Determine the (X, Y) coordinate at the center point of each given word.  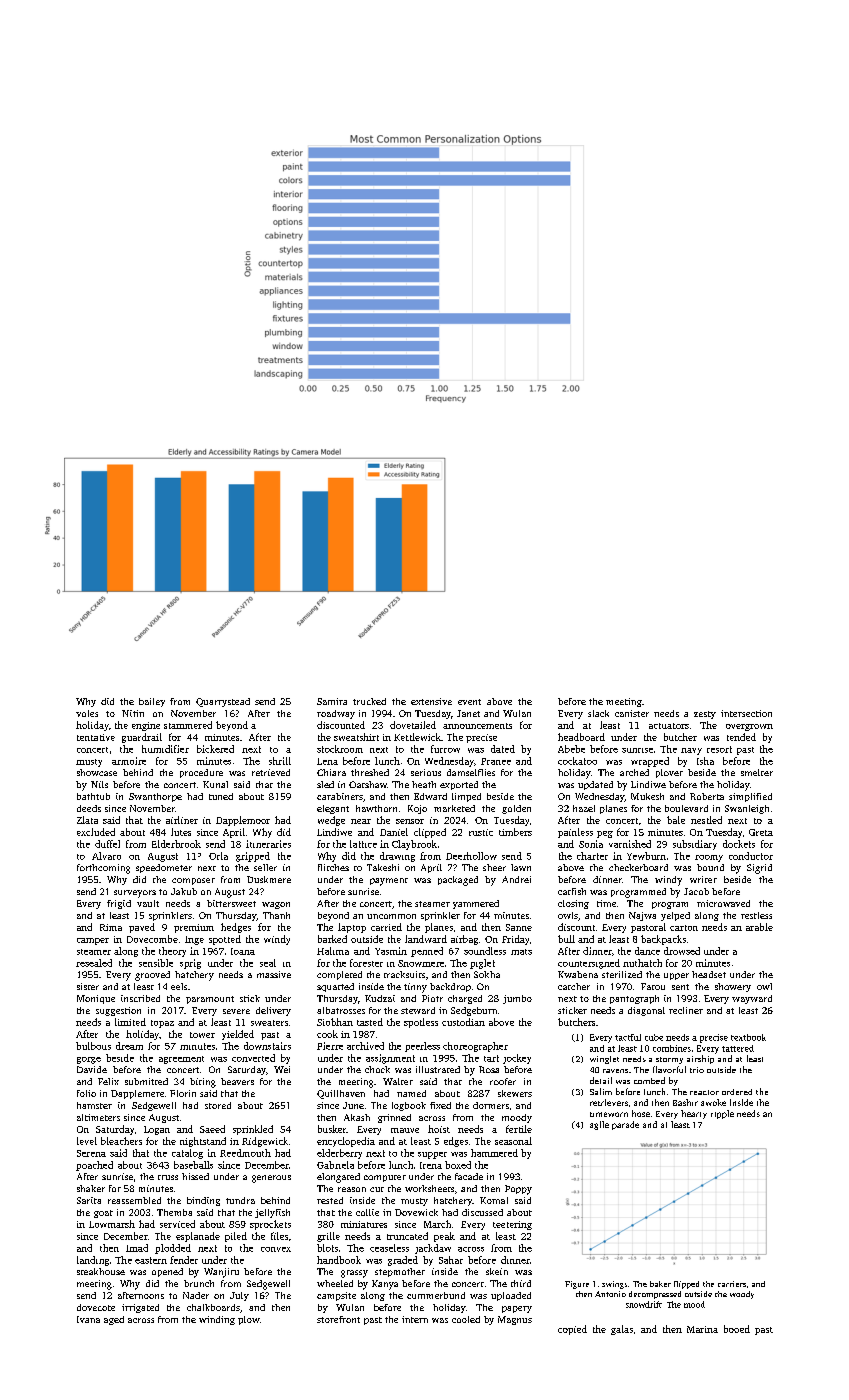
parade (625, 1125)
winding (217, 1320)
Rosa (489, 1069)
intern (415, 1319)
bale (676, 820)
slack (598, 713)
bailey (152, 702)
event (469, 702)
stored (218, 1105)
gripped (253, 857)
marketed (454, 808)
